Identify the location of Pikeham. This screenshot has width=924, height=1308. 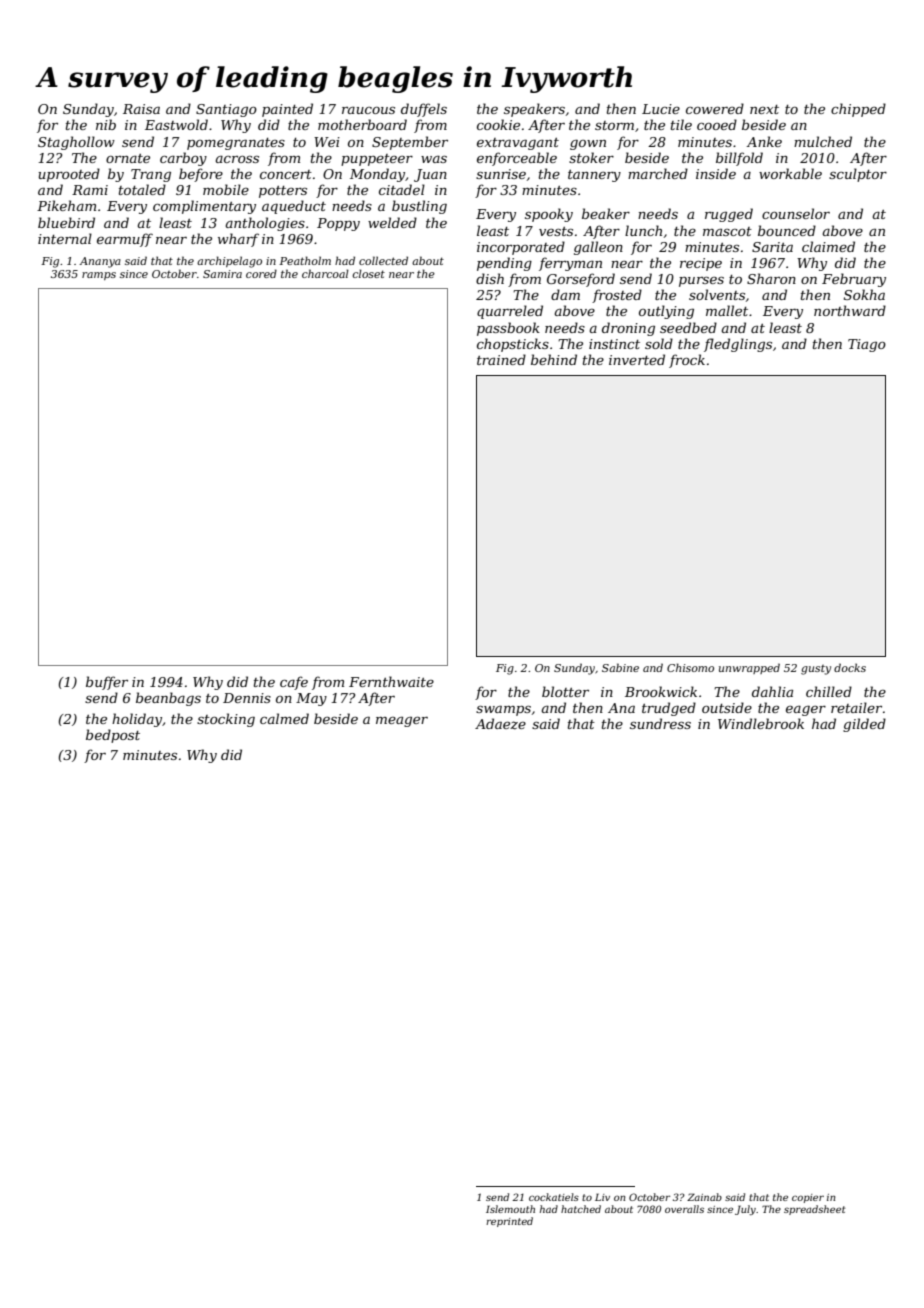
(66, 205).
